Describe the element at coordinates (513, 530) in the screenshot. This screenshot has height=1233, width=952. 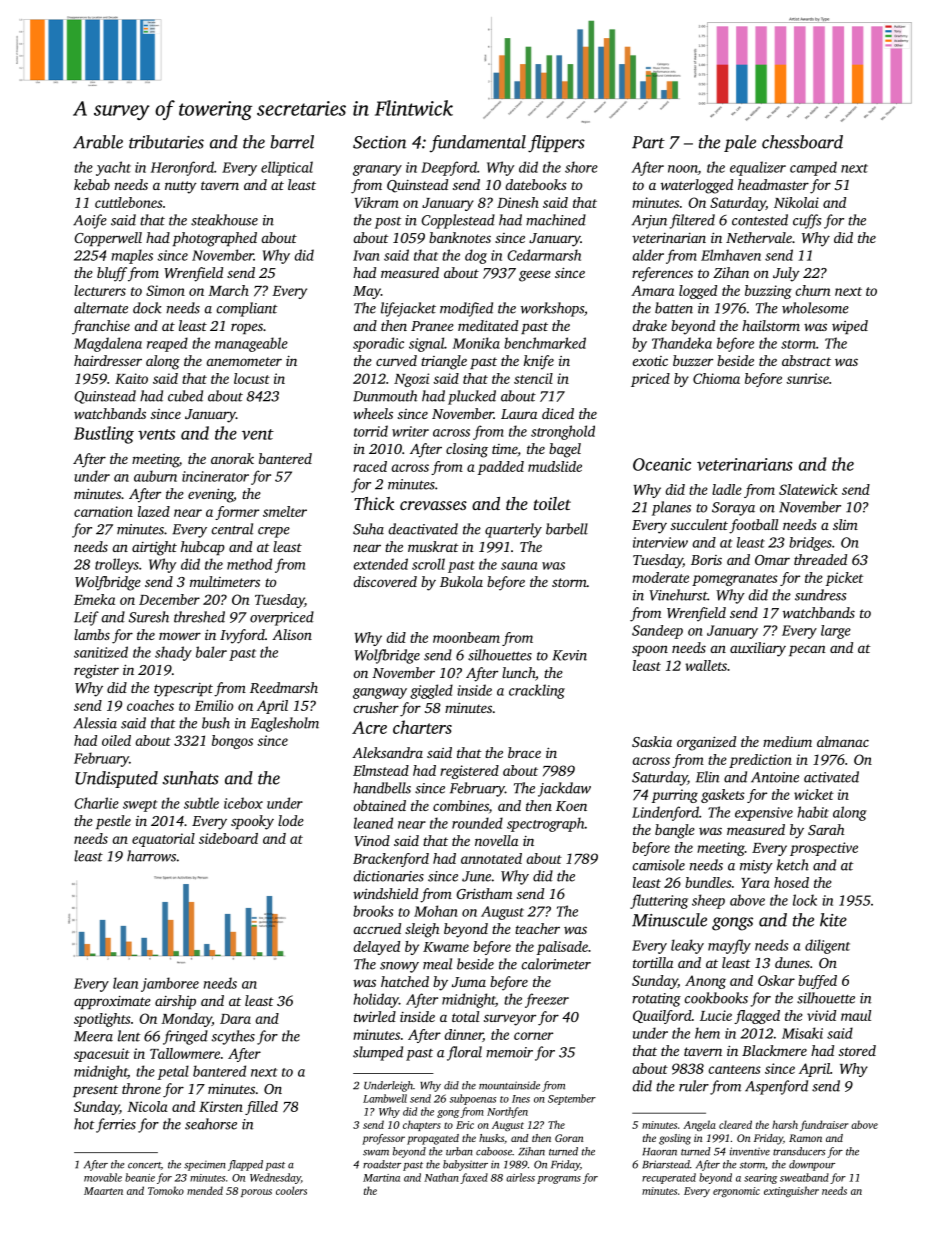
I see `quarterly` at that location.
